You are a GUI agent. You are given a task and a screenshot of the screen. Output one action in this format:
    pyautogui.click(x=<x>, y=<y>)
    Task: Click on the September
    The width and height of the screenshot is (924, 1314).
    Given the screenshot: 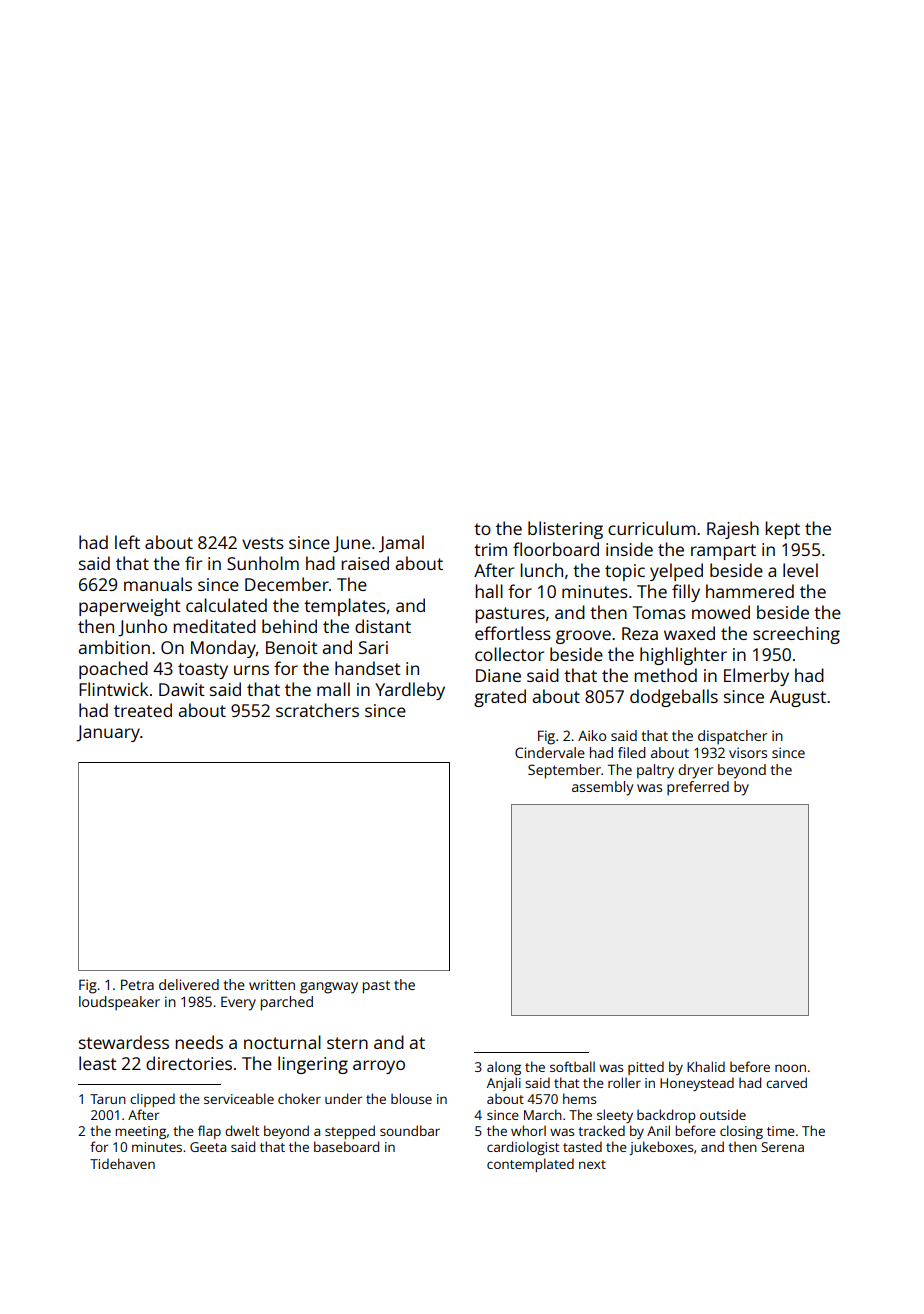 What is the action you would take?
    pyautogui.click(x=564, y=771)
